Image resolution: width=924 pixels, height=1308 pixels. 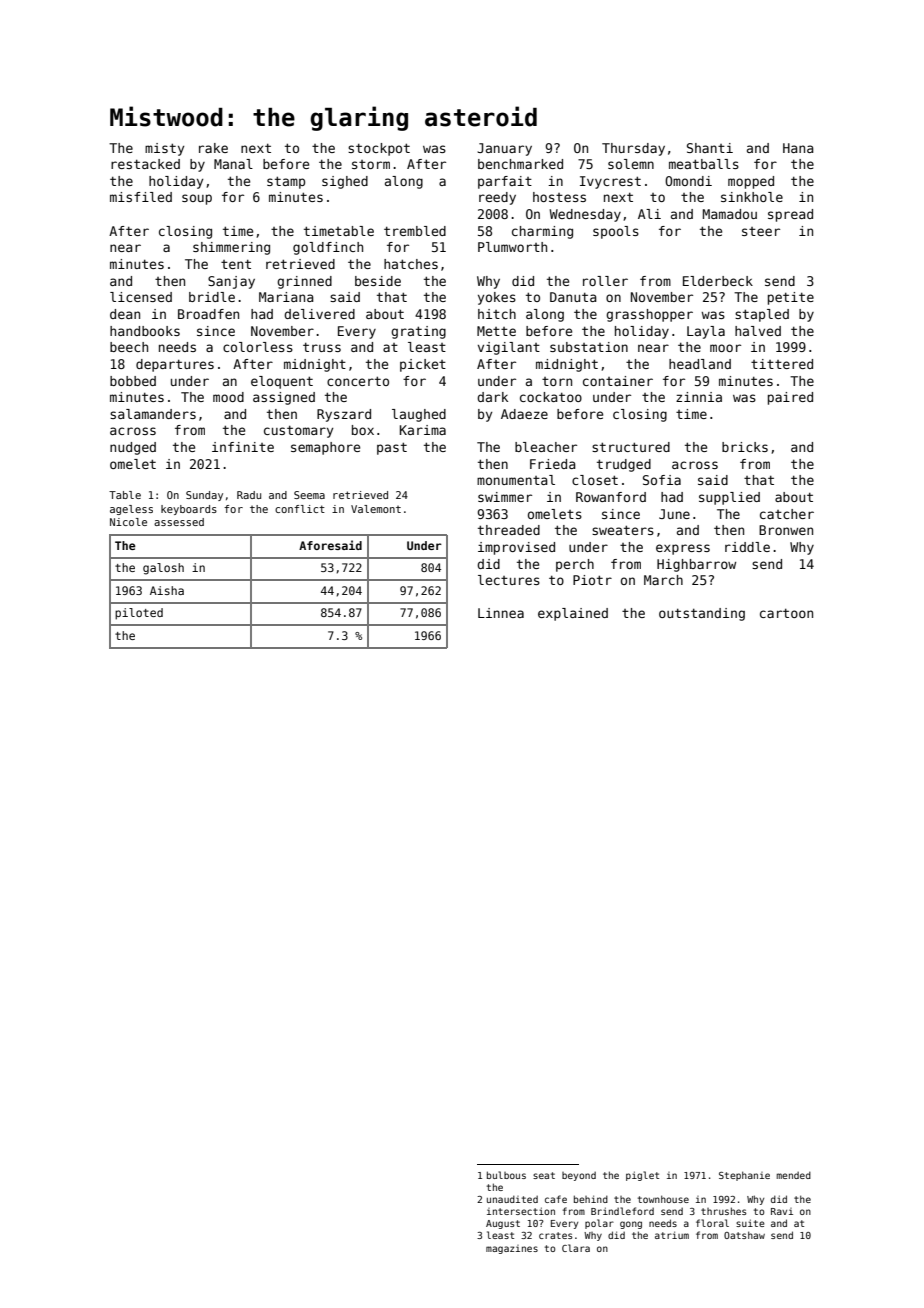 What do you see at coordinates (512, 1199) in the screenshot?
I see `unaudited` at bounding box center [512, 1199].
